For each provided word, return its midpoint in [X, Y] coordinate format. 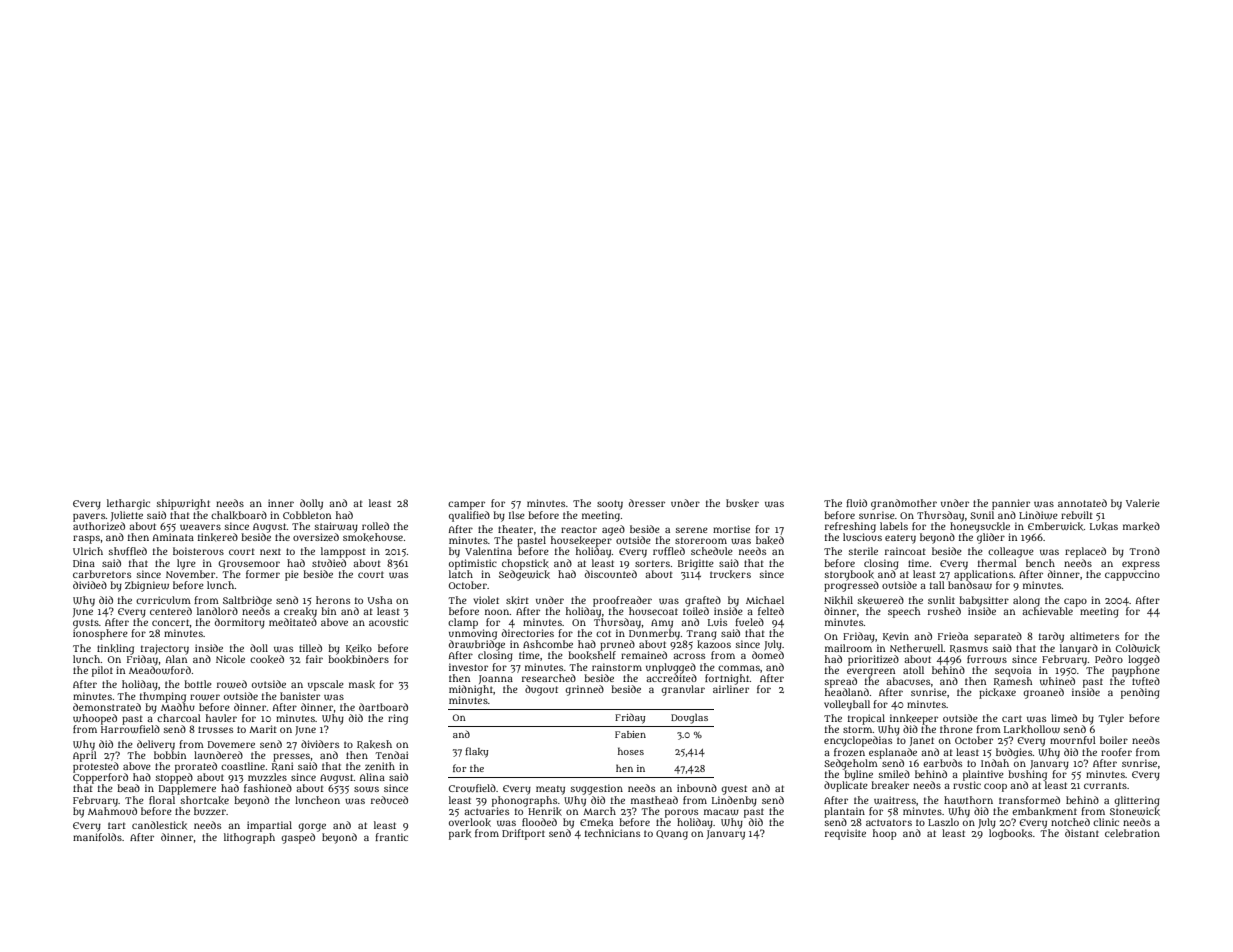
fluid [856, 503]
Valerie [1143, 503]
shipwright [183, 504]
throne [956, 729]
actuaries [486, 811]
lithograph [249, 838]
